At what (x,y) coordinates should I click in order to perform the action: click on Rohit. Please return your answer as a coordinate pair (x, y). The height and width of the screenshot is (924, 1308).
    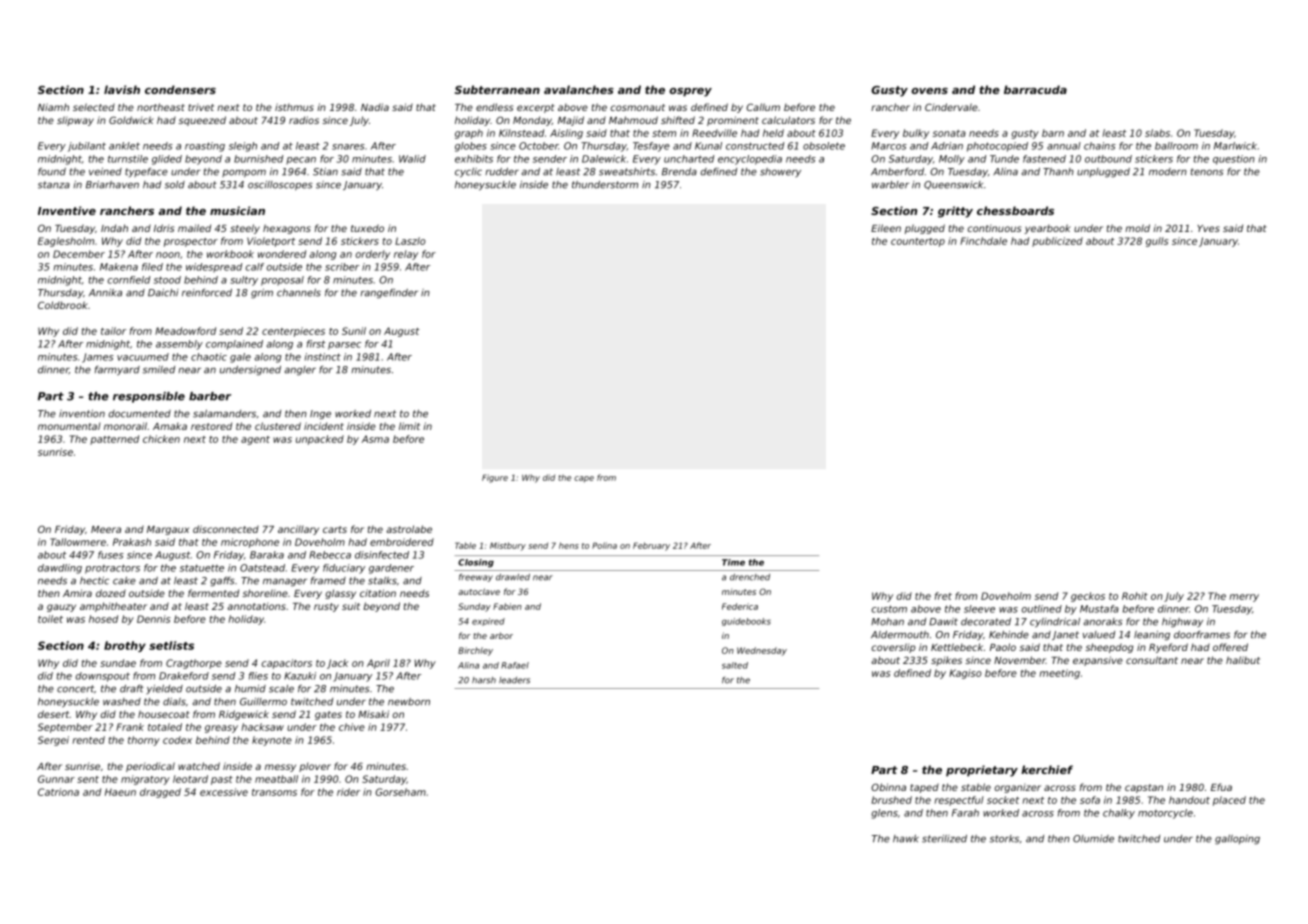
    Looking at the image, I should click on (1135, 596).
